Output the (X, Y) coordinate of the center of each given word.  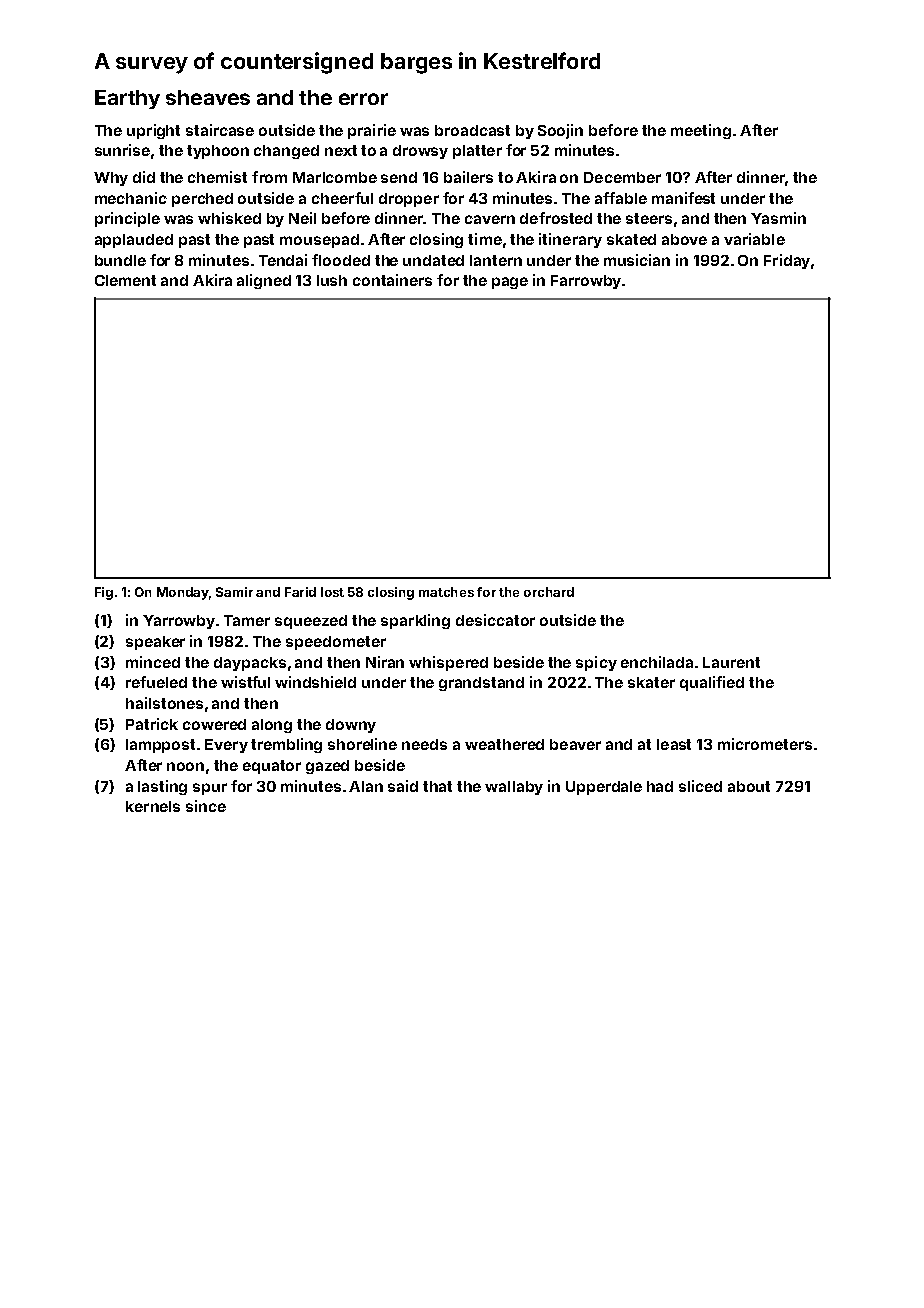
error (363, 99)
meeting (701, 131)
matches (446, 592)
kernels (153, 806)
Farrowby (586, 282)
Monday (183, 593)
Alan (366, 786)
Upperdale (604, 788)
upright (153, 131)
